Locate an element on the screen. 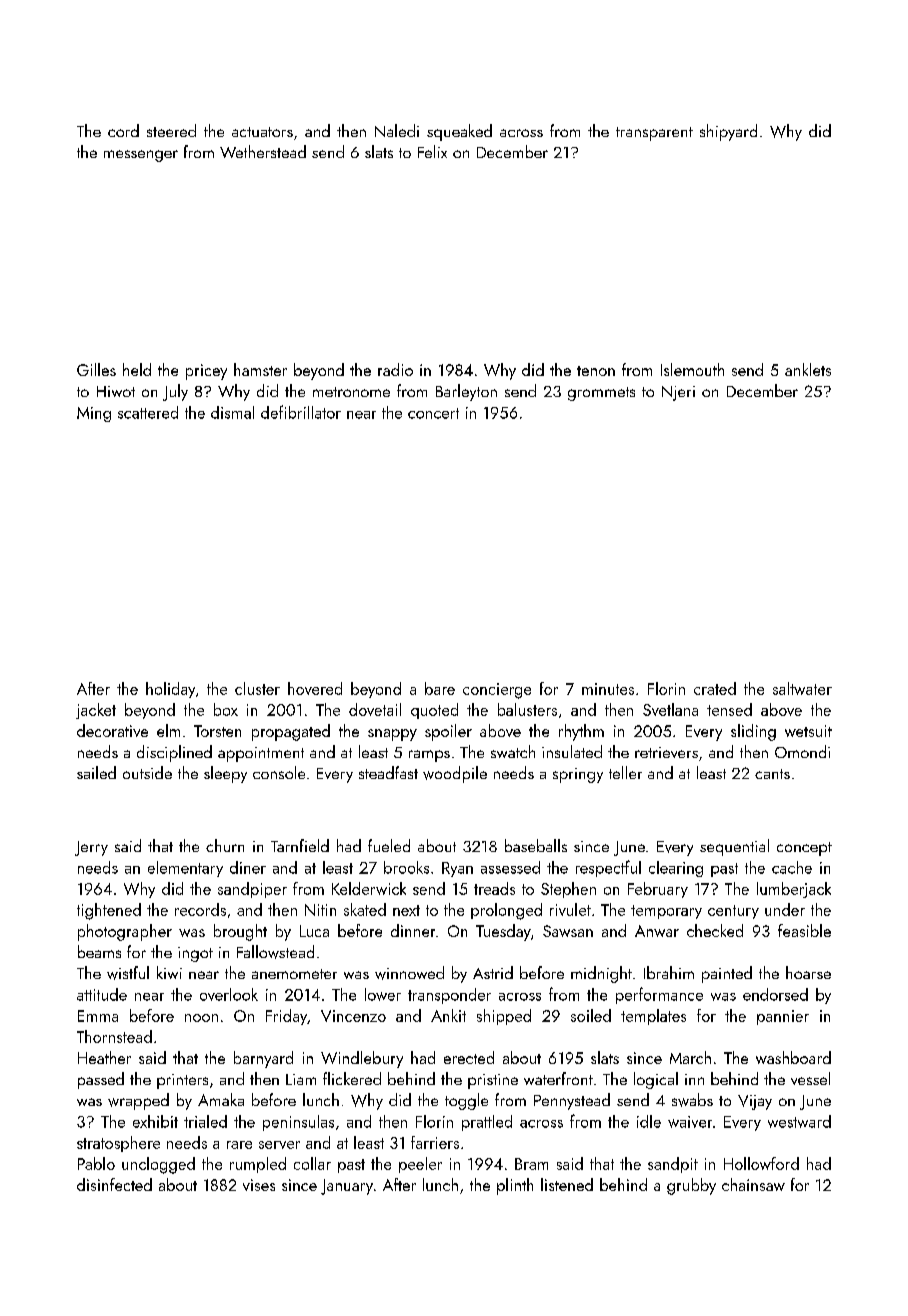  disinfected is located at coordinates (114, 1184).
